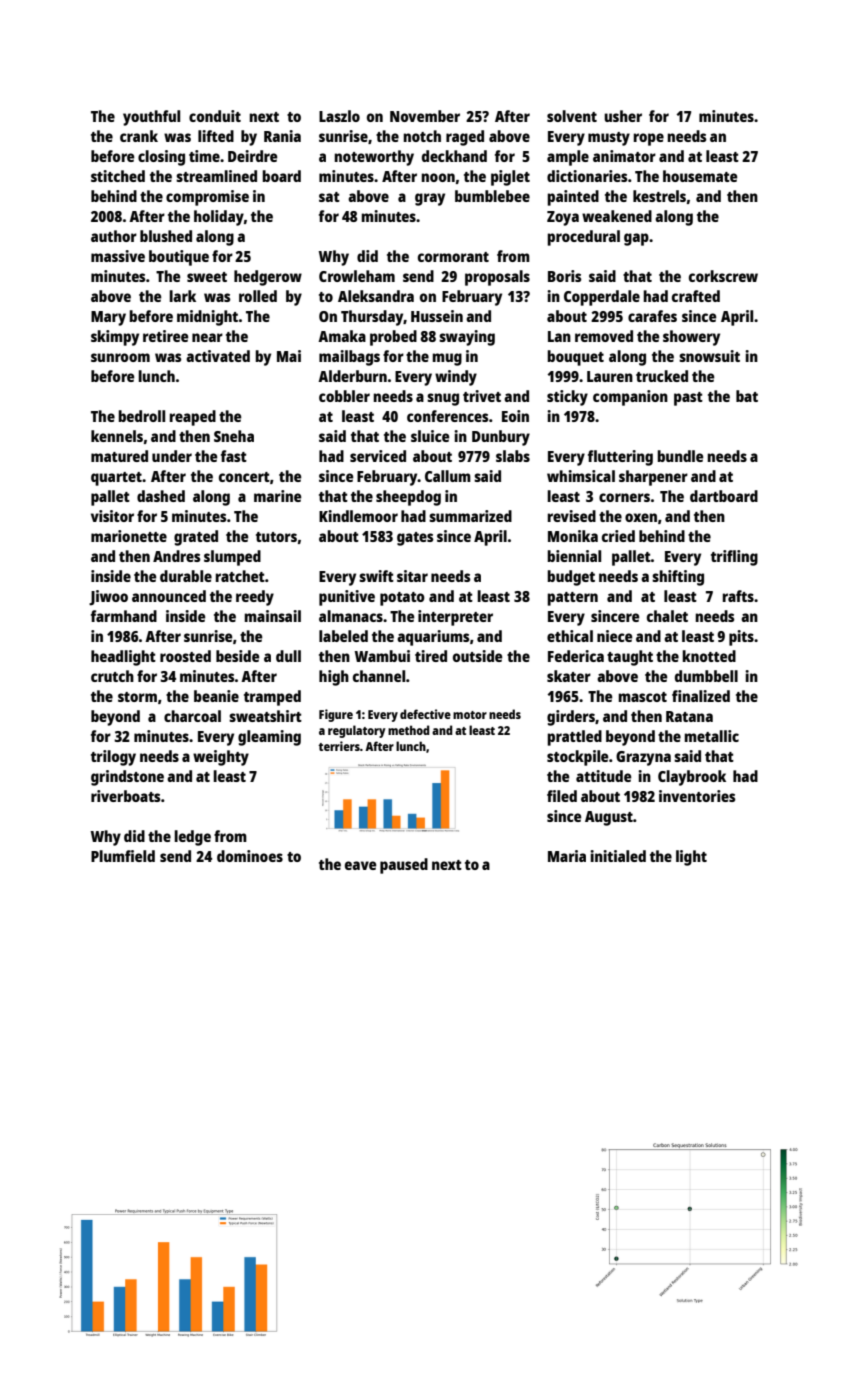 This page has height=1400, width=849. What do you see at coordinates (207, 198) in the page?
I see `compromise` at bounding box center [207, 198].
